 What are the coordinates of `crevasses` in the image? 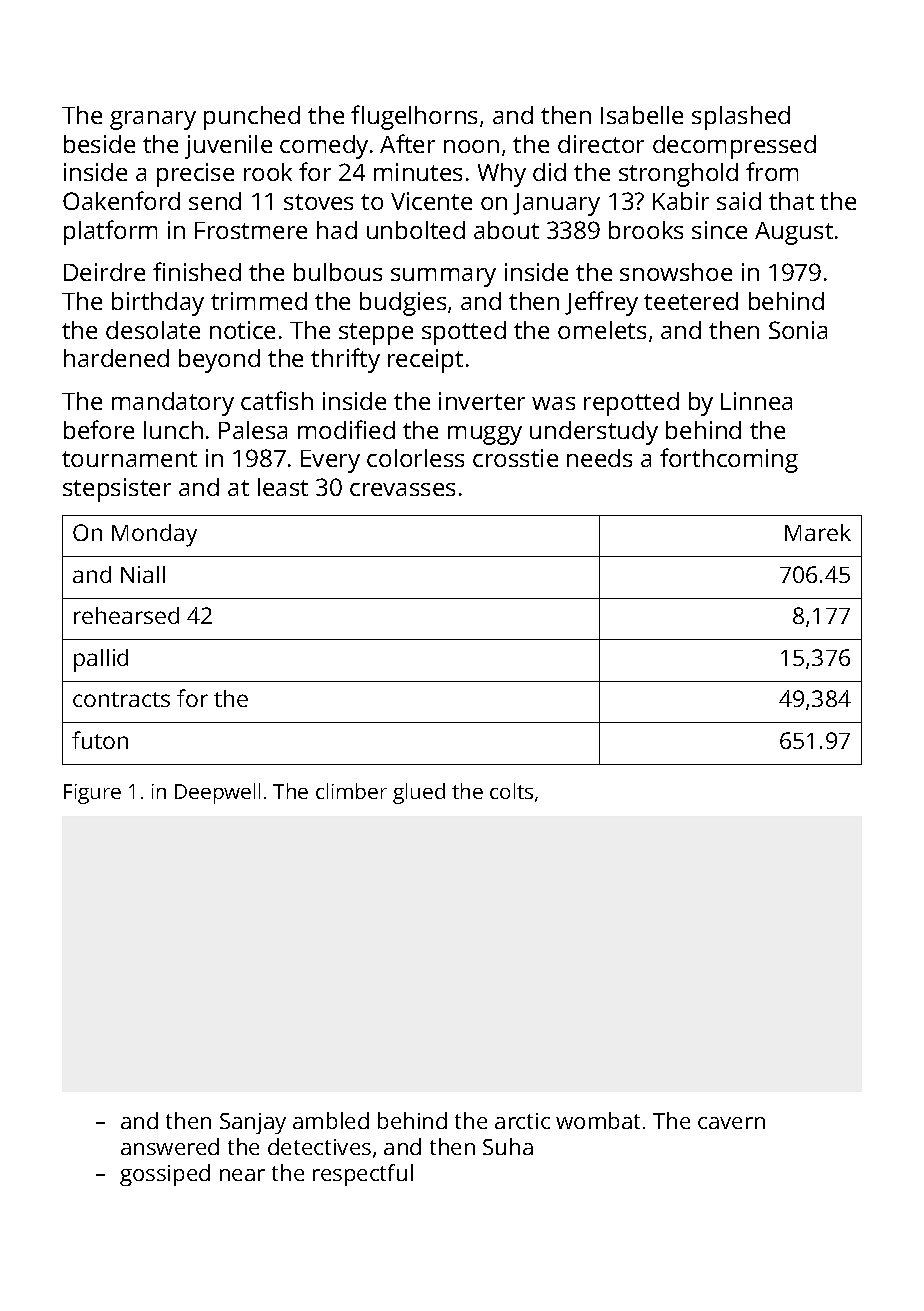 It's located at (402, 489).
